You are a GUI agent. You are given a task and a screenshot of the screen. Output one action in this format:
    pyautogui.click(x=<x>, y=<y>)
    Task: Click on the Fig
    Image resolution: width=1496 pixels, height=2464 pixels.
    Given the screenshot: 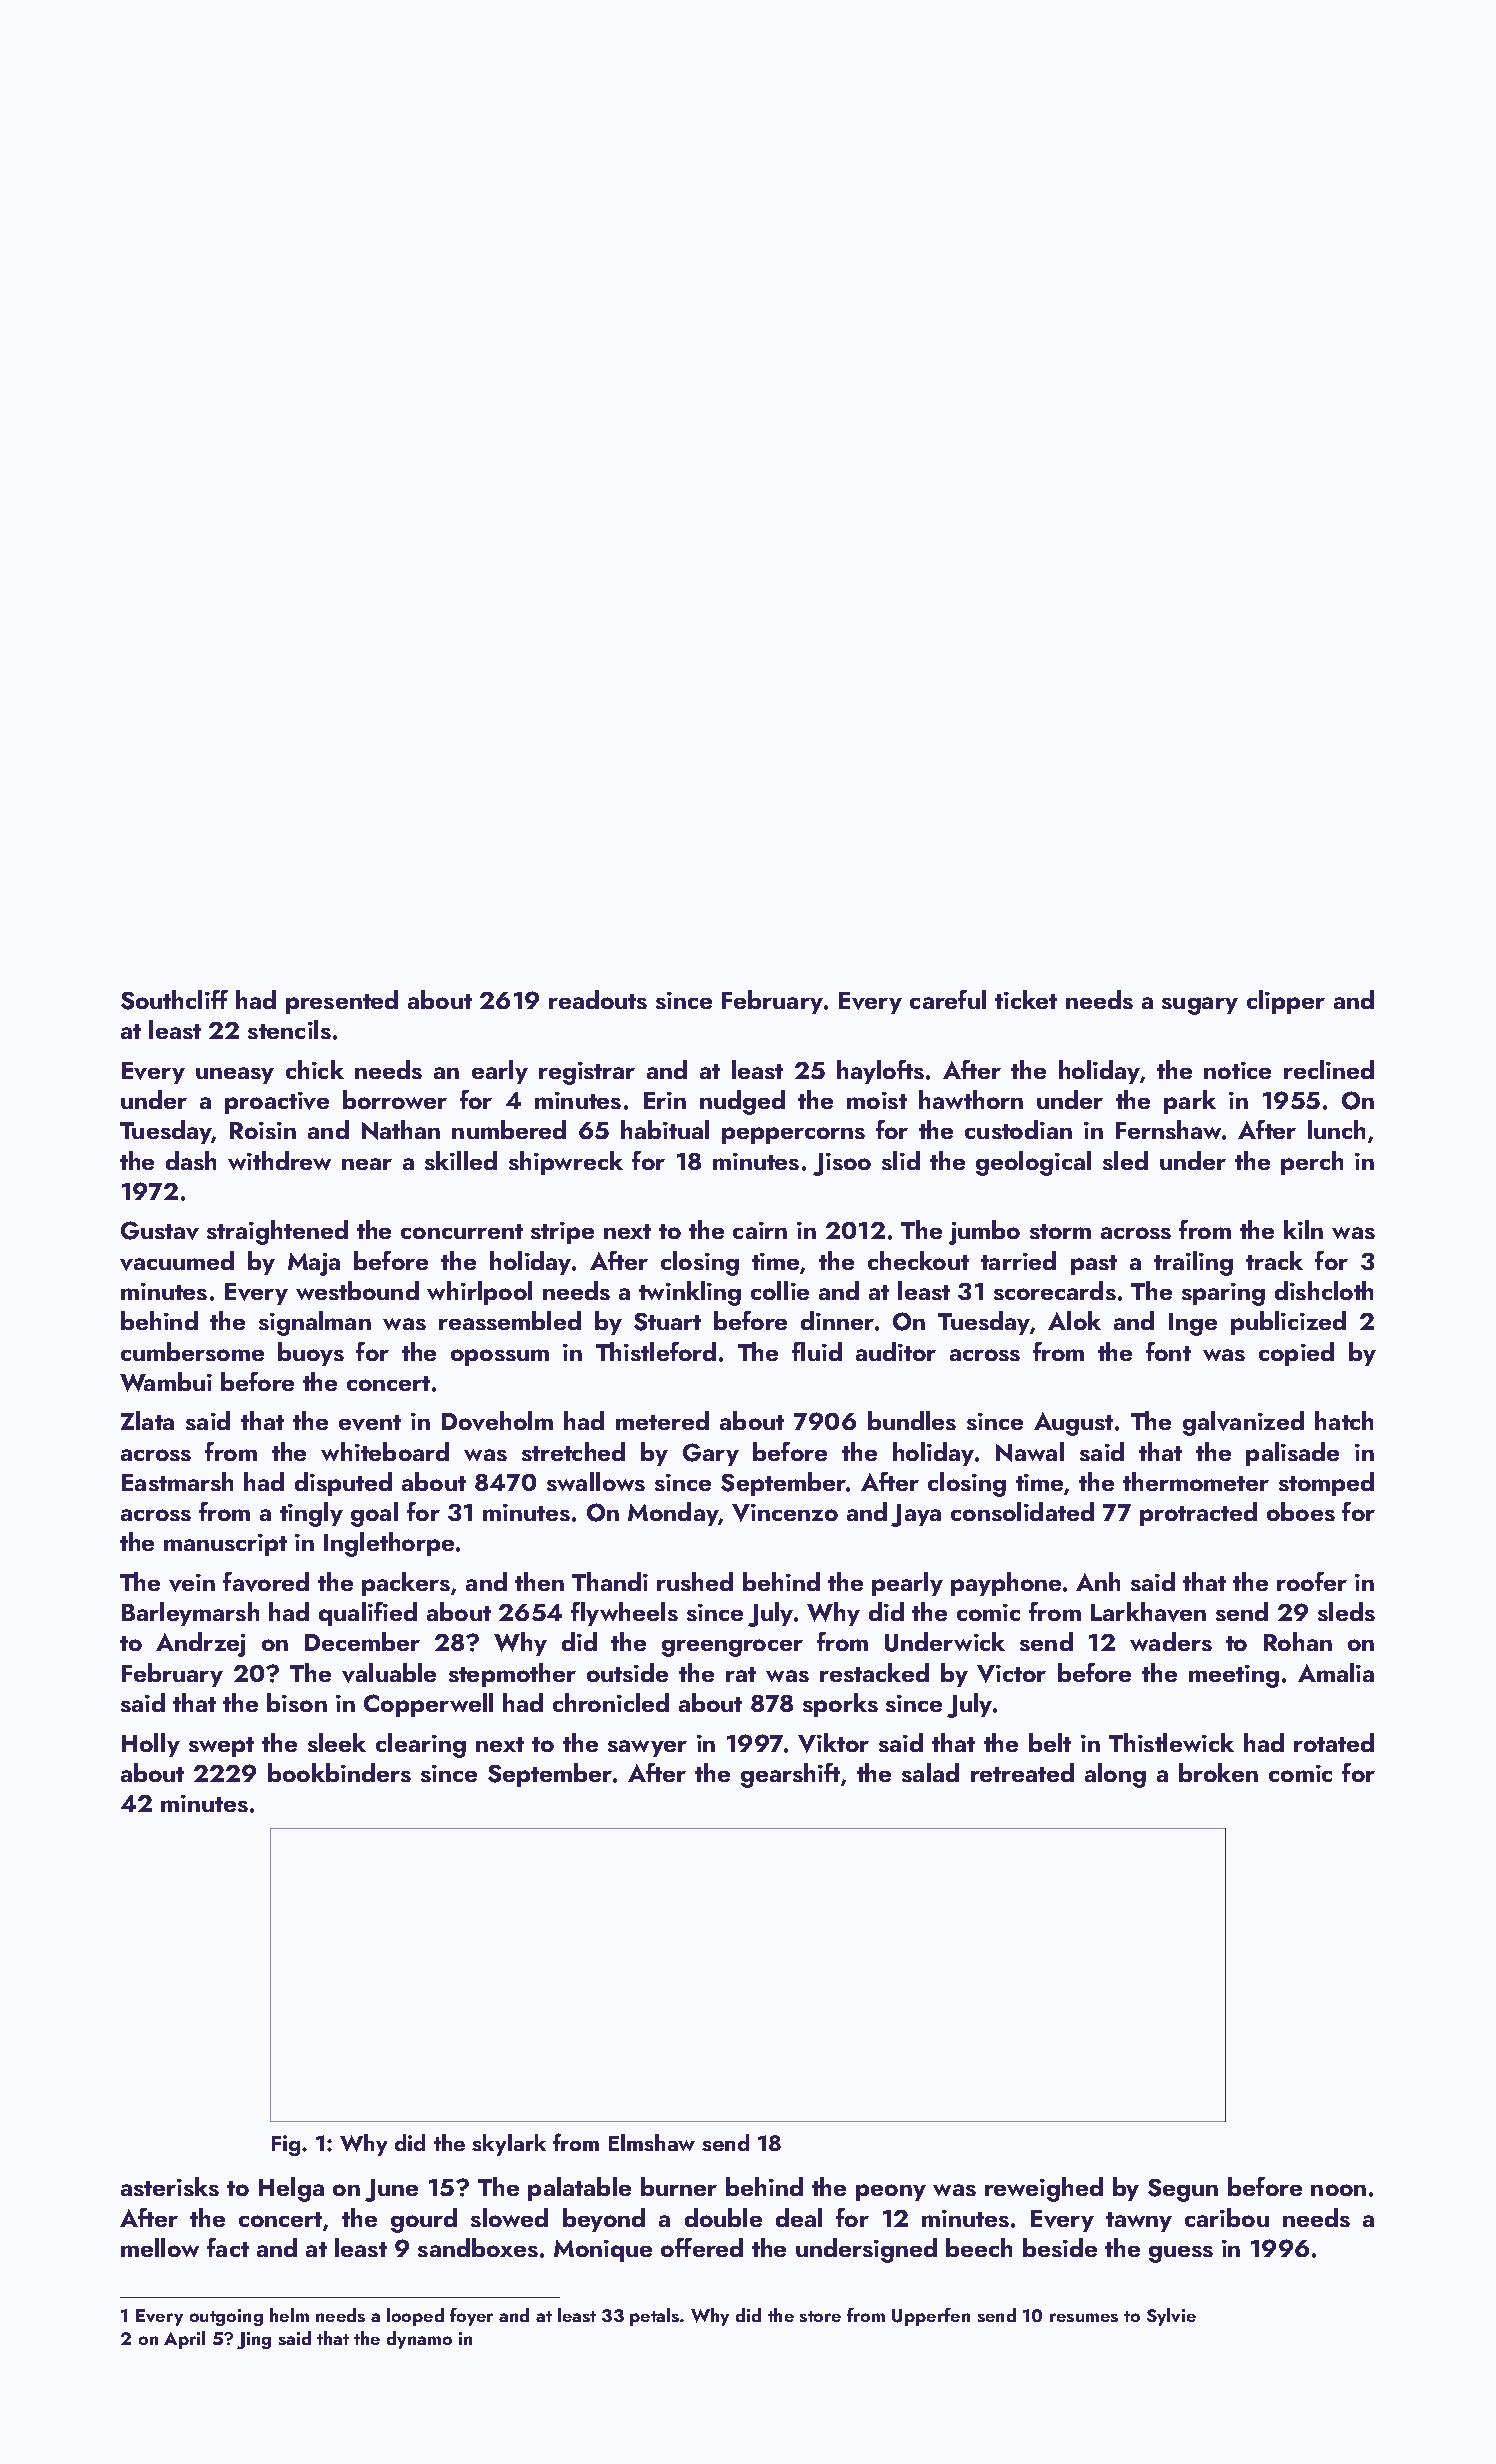 What is the action you would take?
    pyautogui.click(x=286, y=2145)
